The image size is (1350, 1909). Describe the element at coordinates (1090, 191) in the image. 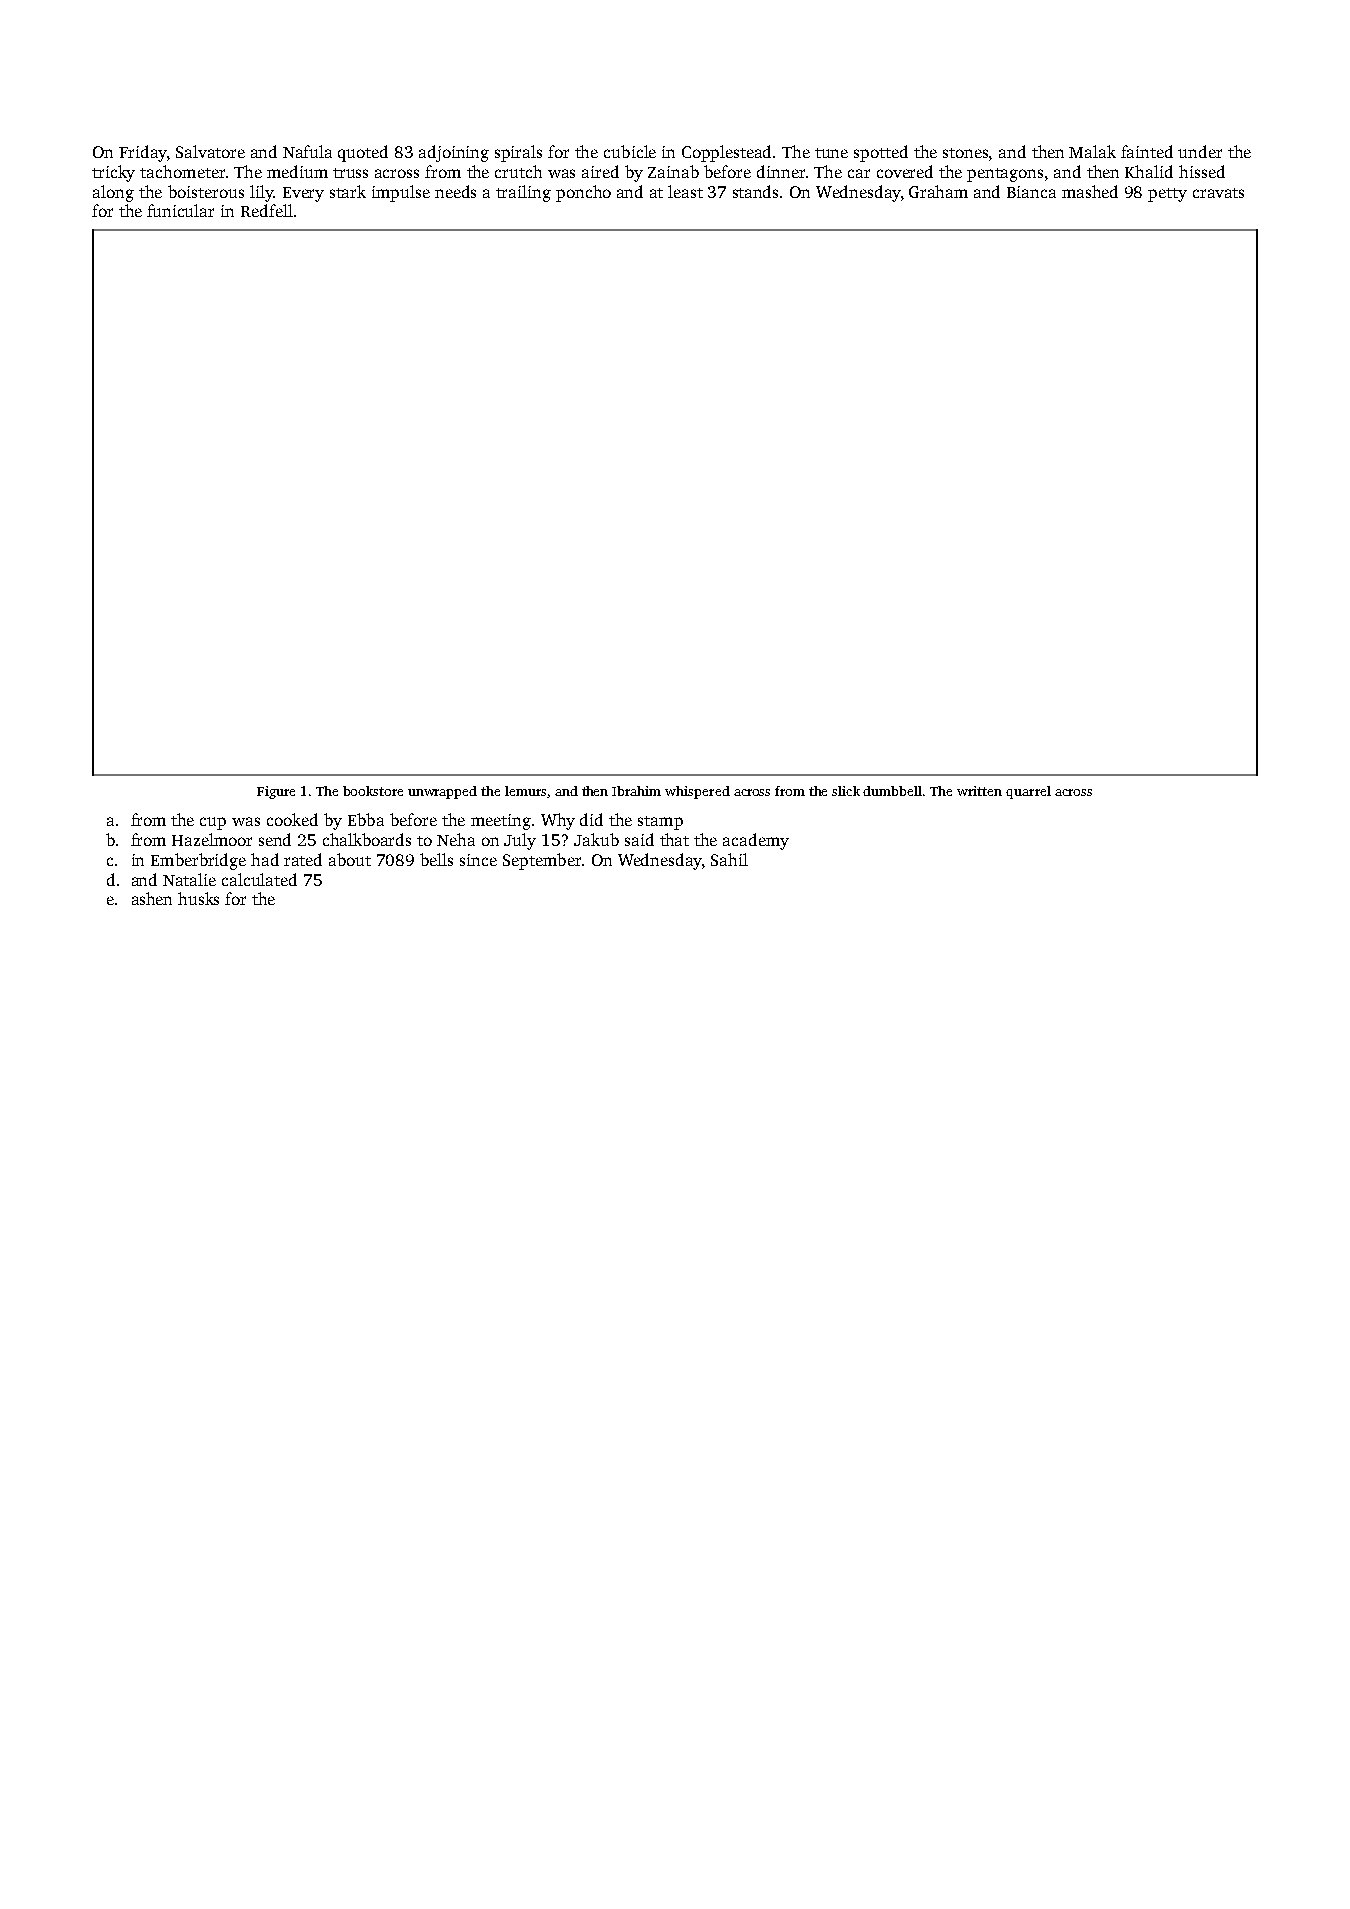

I see `mashed` at that location.
